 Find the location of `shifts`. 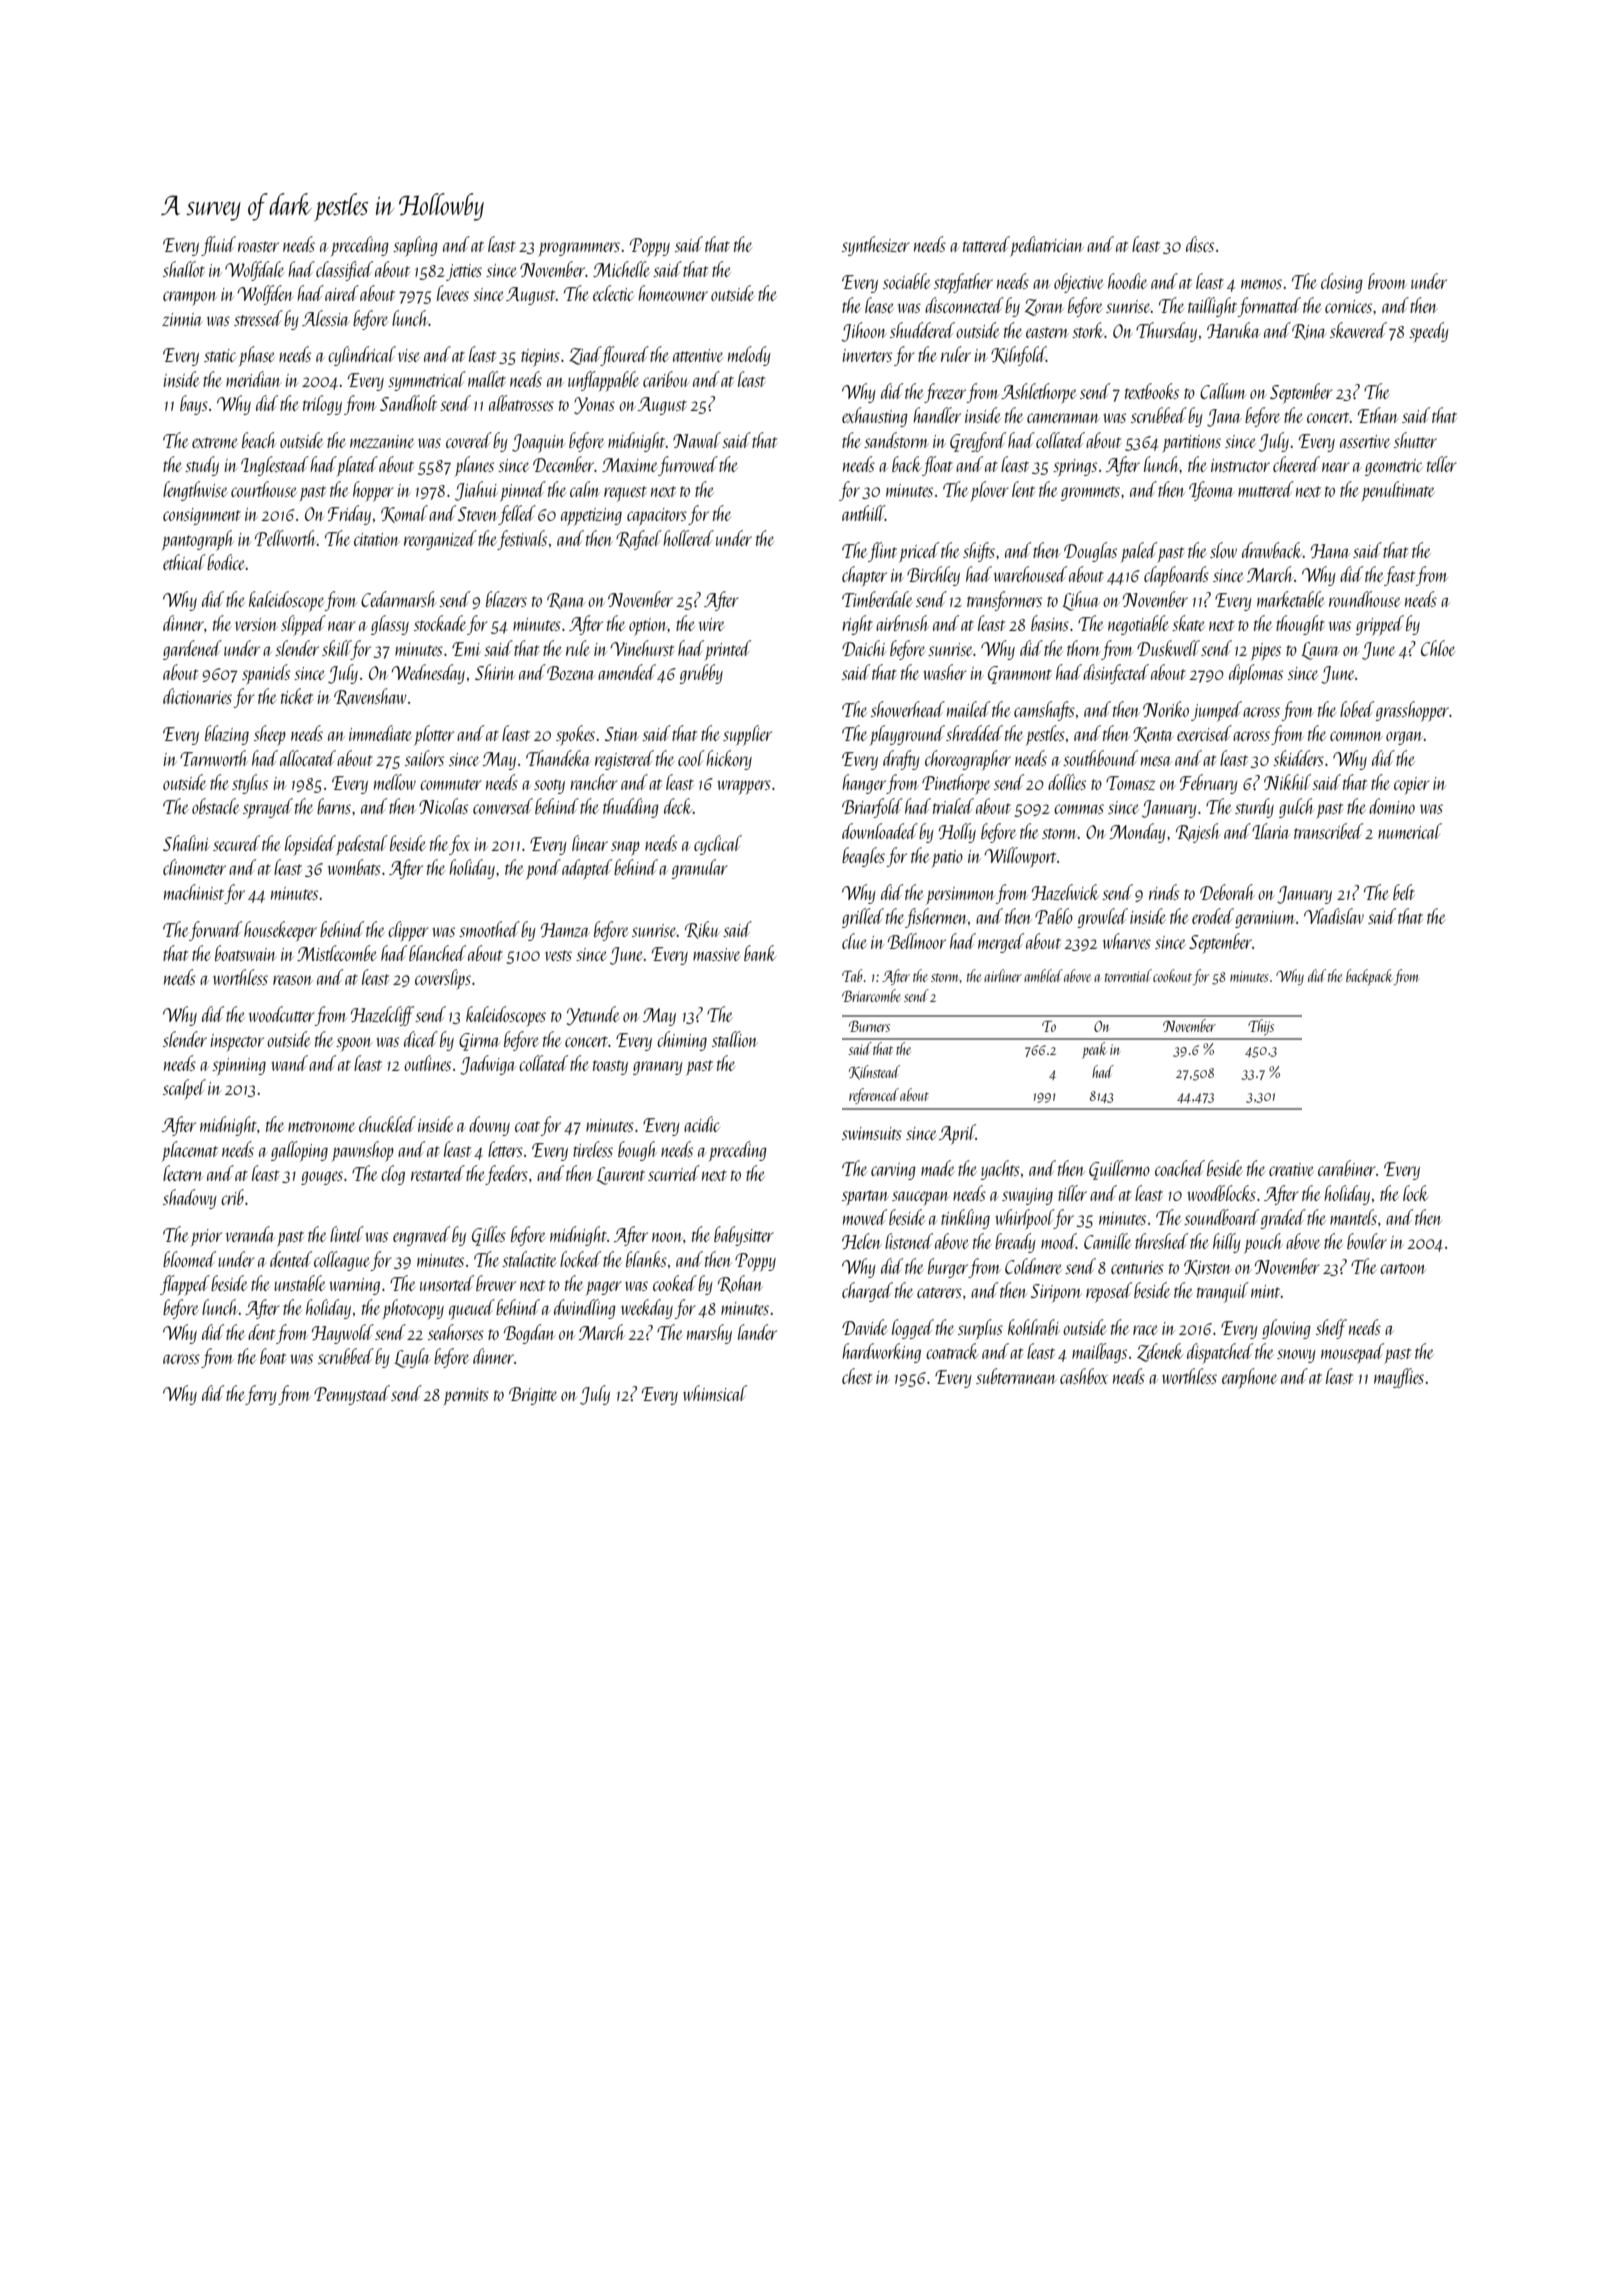

shifts is located at coordinates (979, 552).
